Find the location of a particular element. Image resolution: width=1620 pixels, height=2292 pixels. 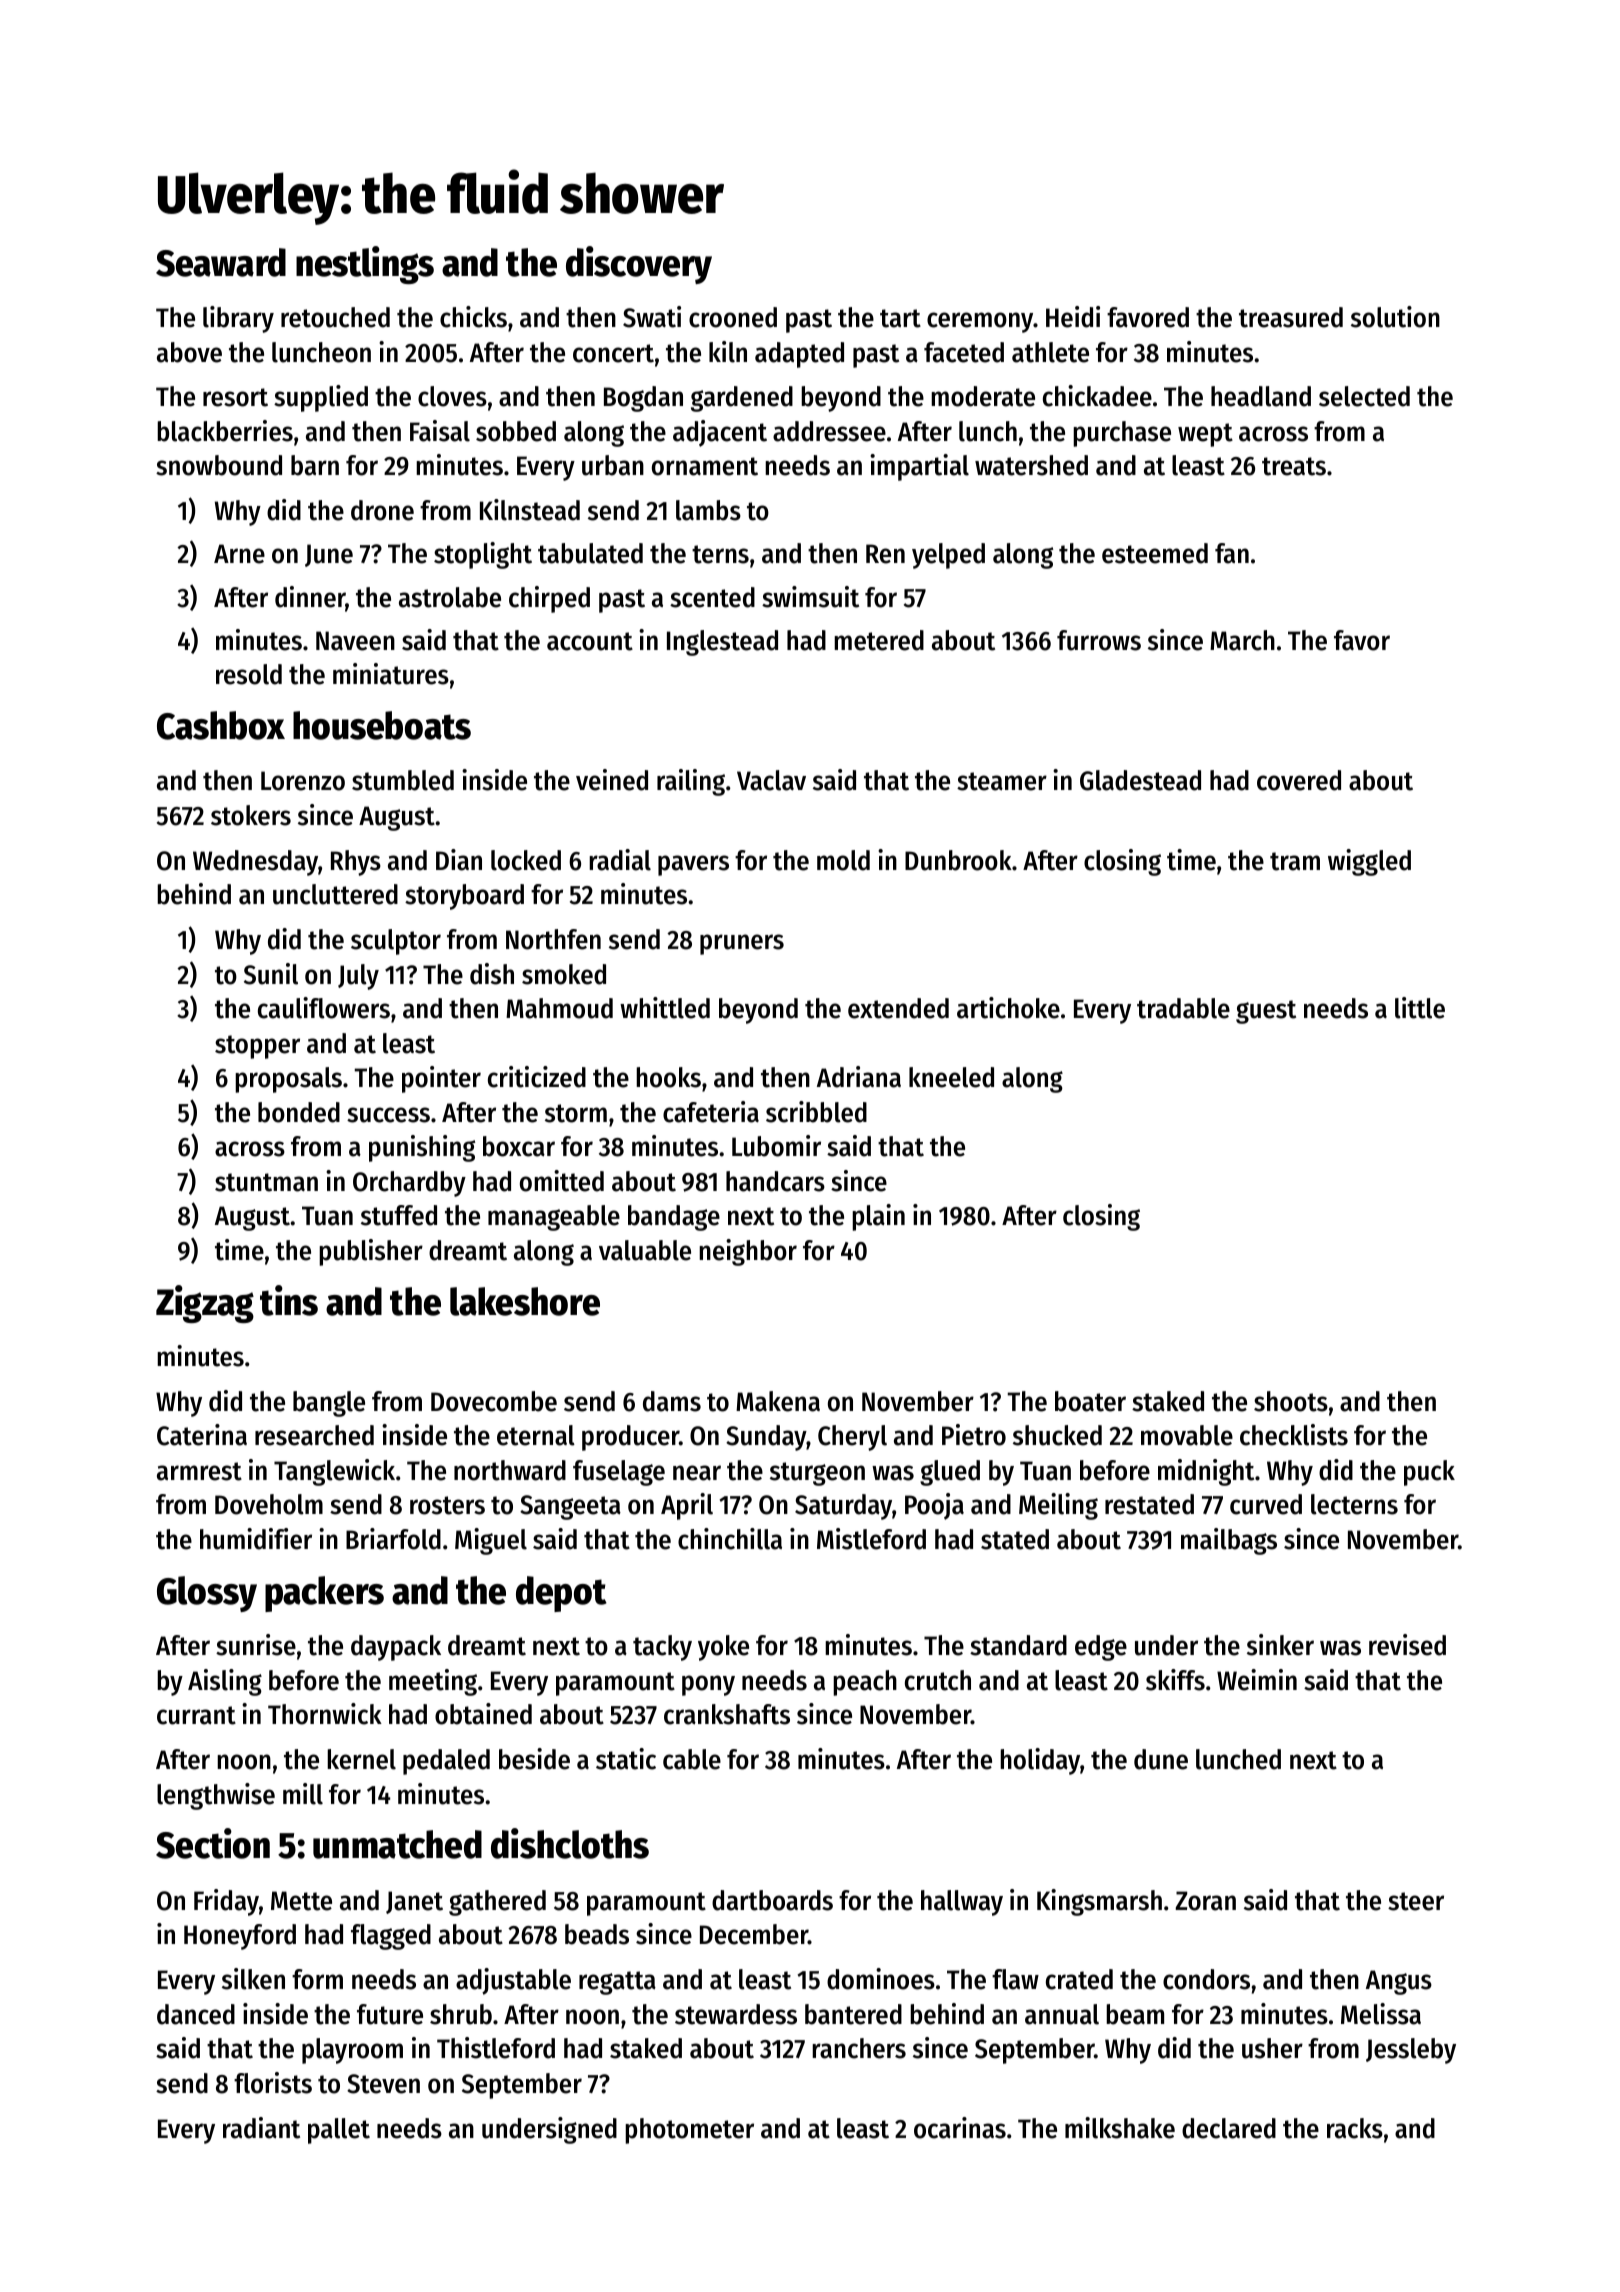

Inglestead is located at coordinates (722, 643).
